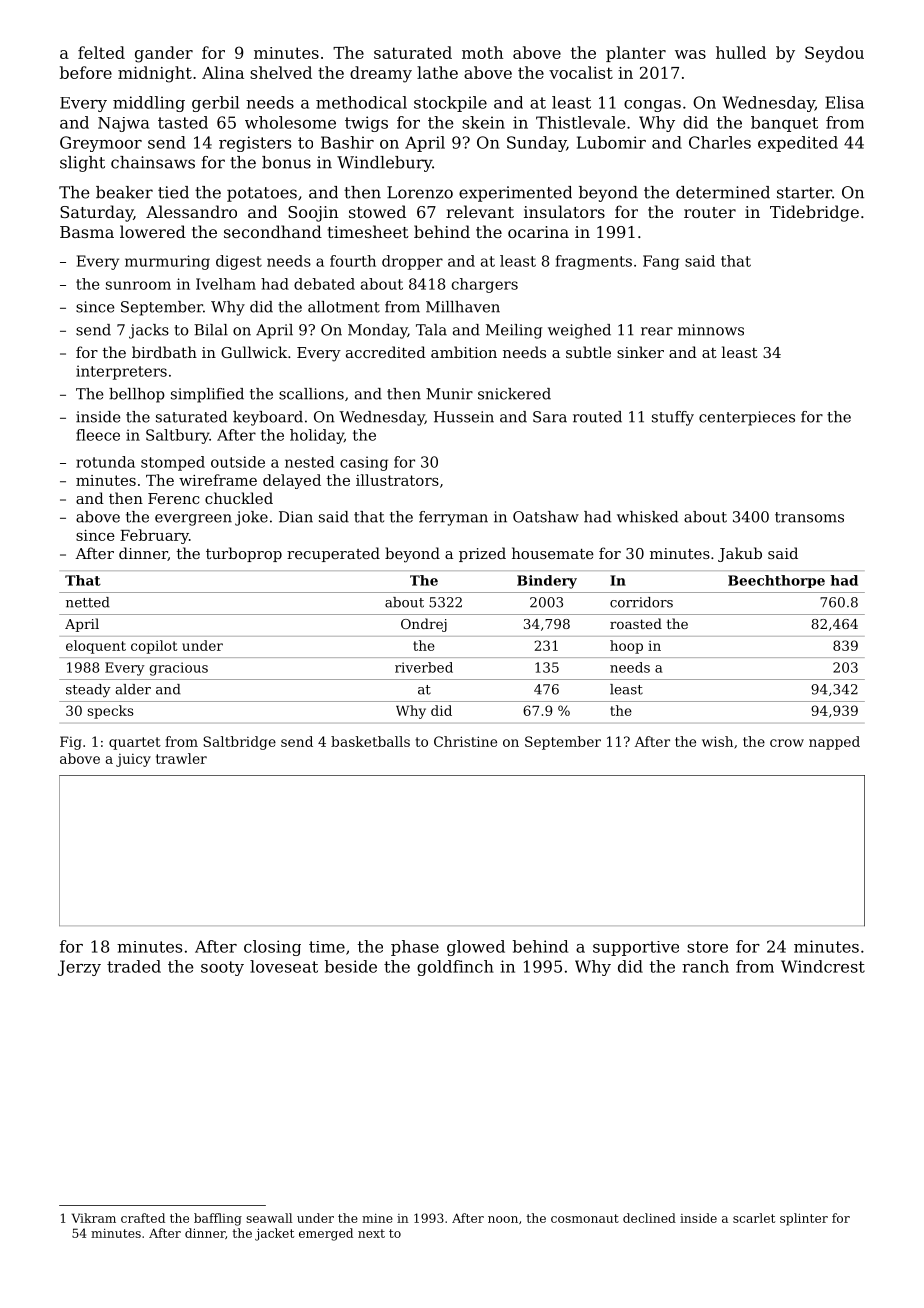 The image size is (924, 1308). What do you see at coordinates (371, 1233) in the page?
I see `next` at bounding box center [371, 1233].
